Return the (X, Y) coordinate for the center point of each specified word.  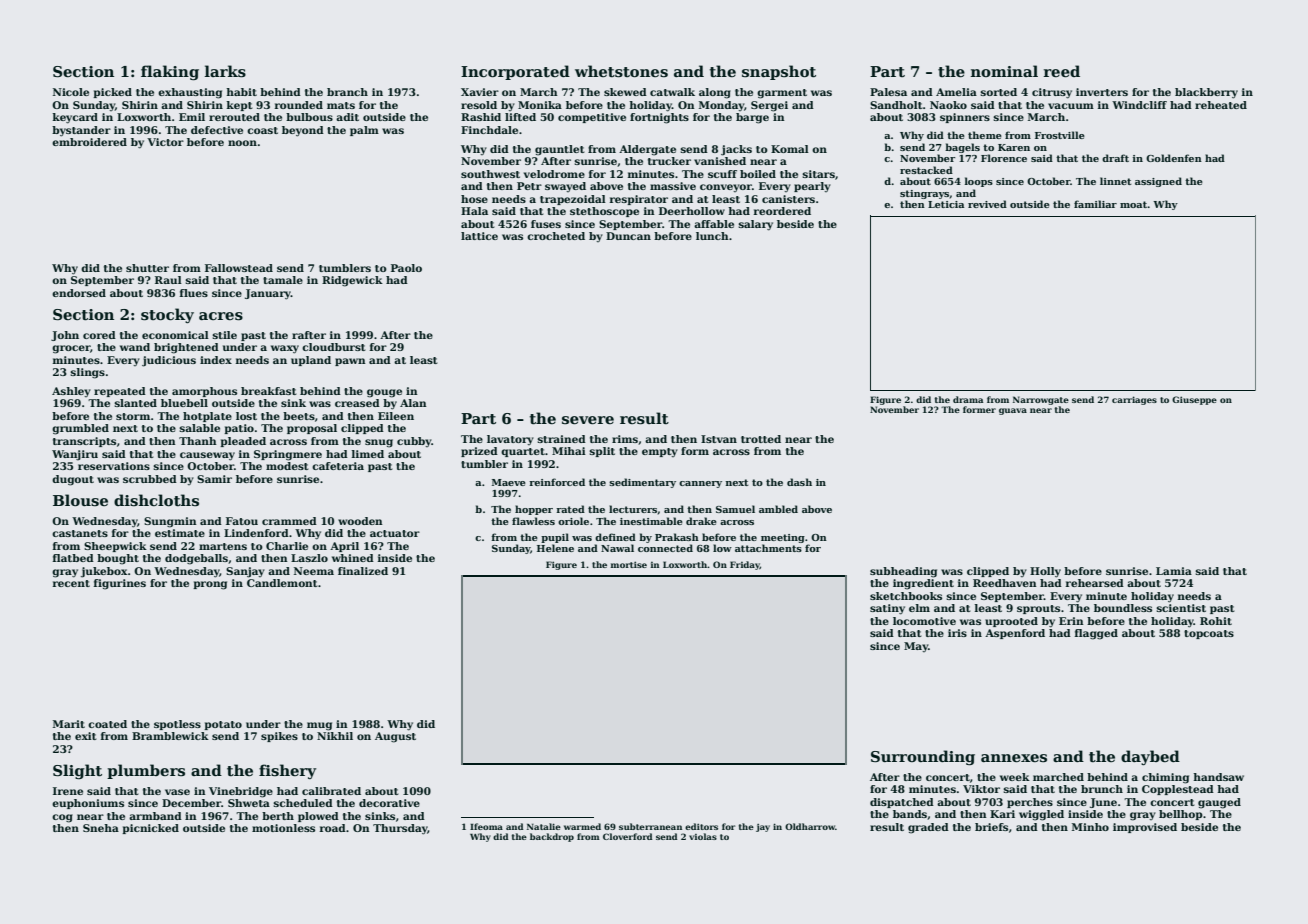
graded (928, 828)
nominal (1004, 71)
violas (703, 836)
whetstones (621, 71)
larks (225, 71)
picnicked (150, 829)
